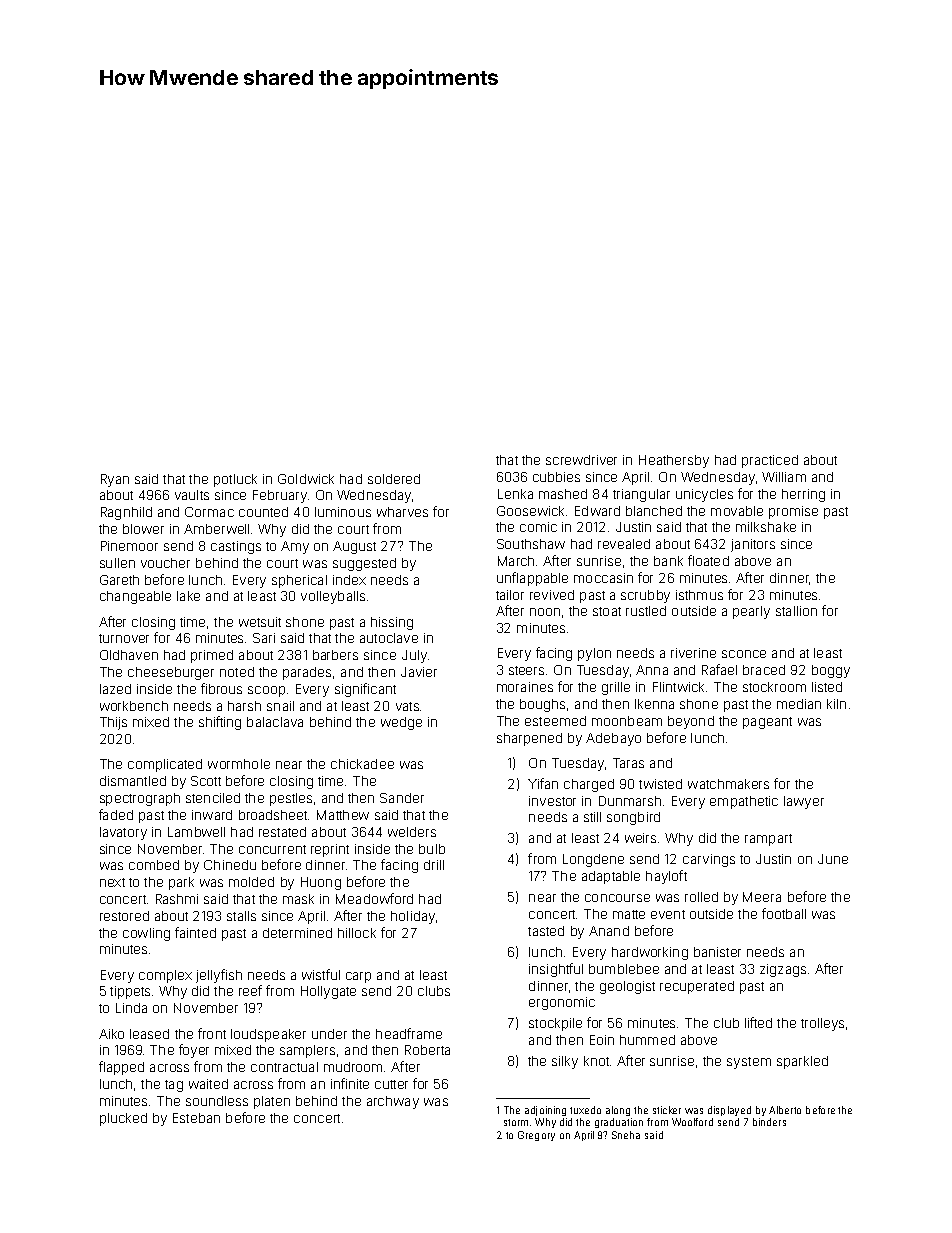 The height and width of the page is (1233, 952). Describe the element at coordinates (744, 654) in the page. I see `sconce` at that location.
